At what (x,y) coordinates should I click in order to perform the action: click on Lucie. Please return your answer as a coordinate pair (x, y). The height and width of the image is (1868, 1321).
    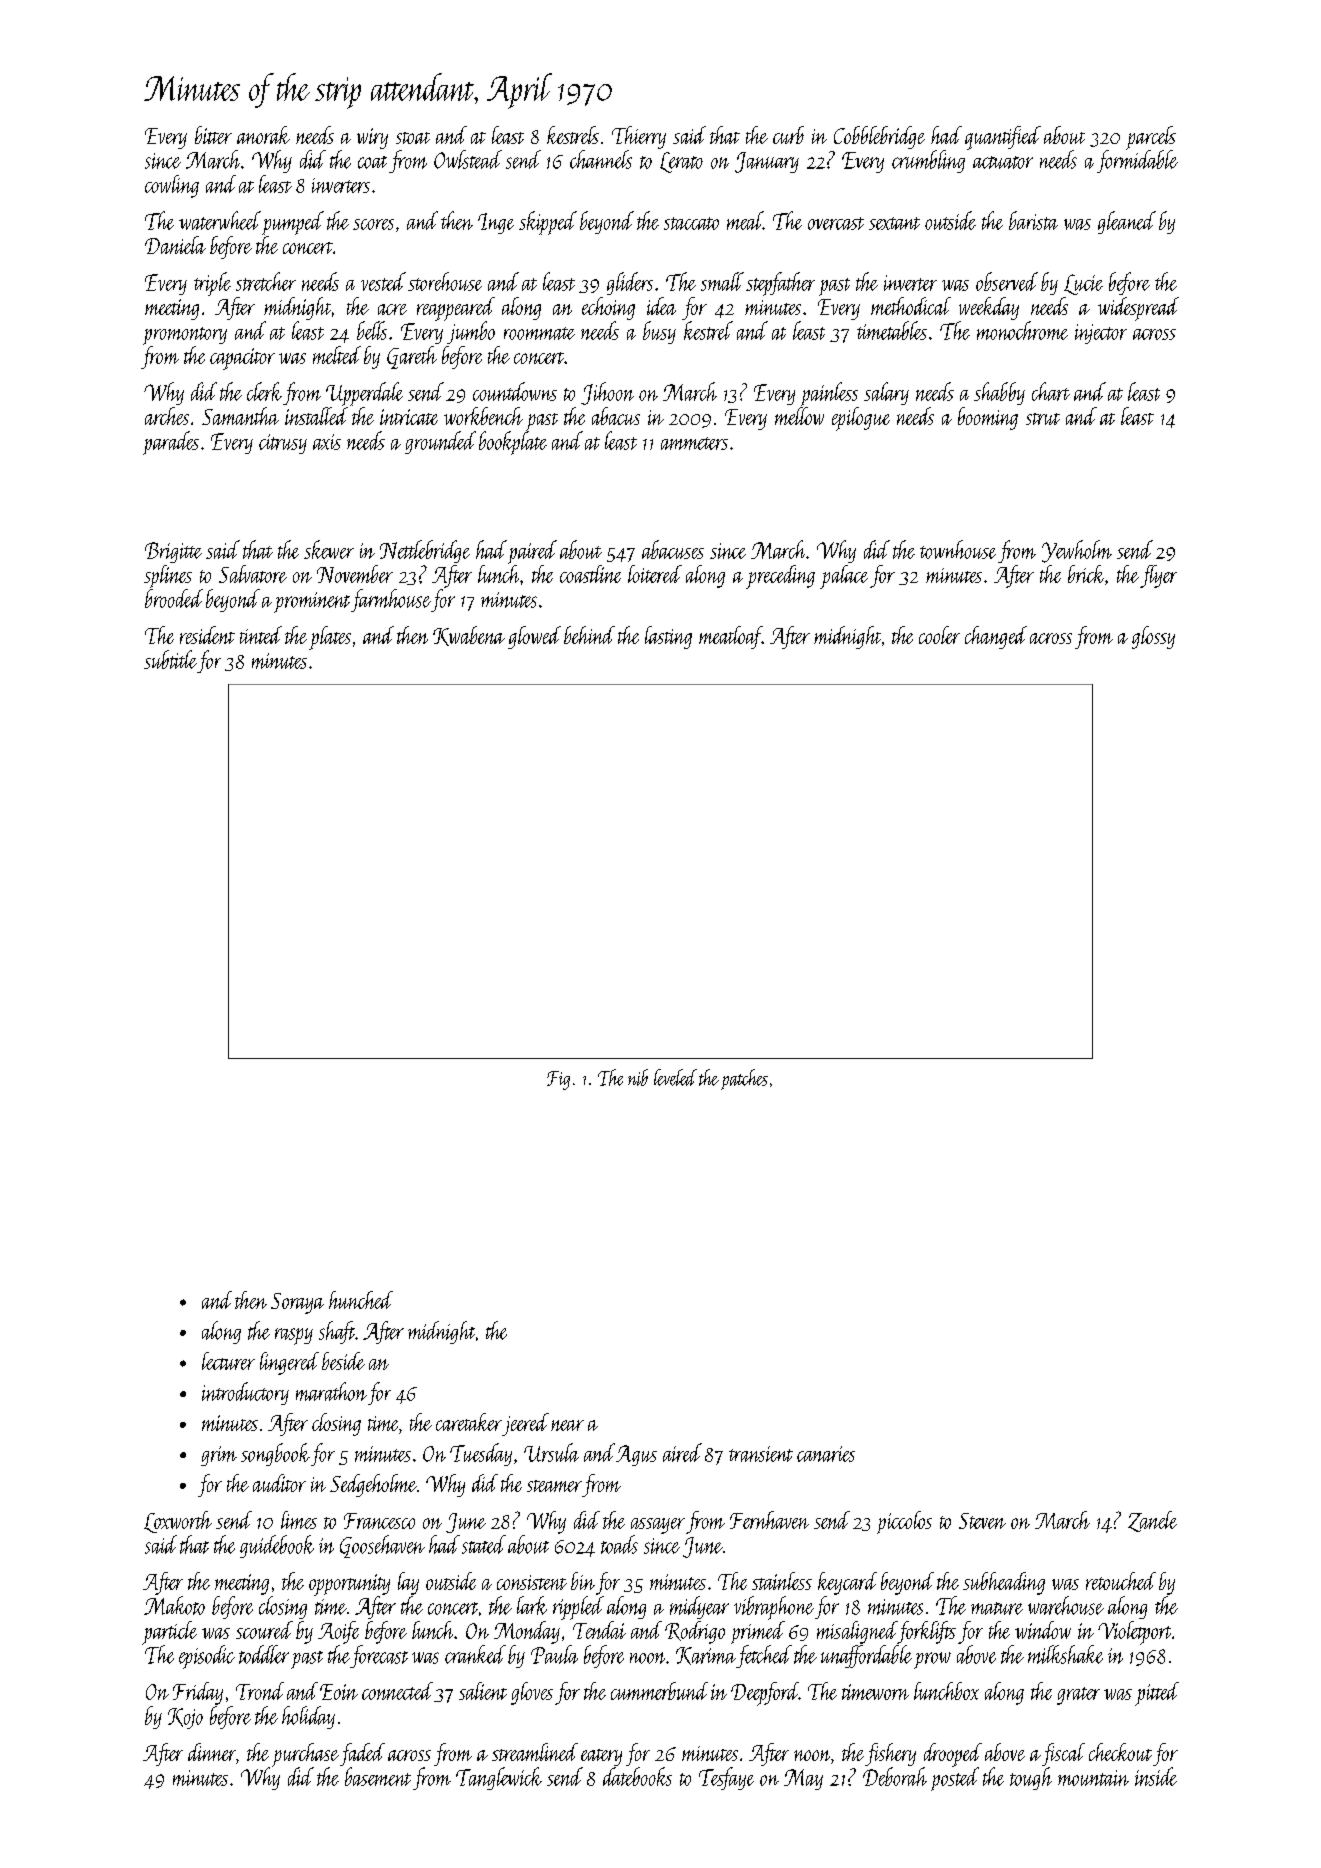
    Looking at the image, I should click on (1083, 284).
